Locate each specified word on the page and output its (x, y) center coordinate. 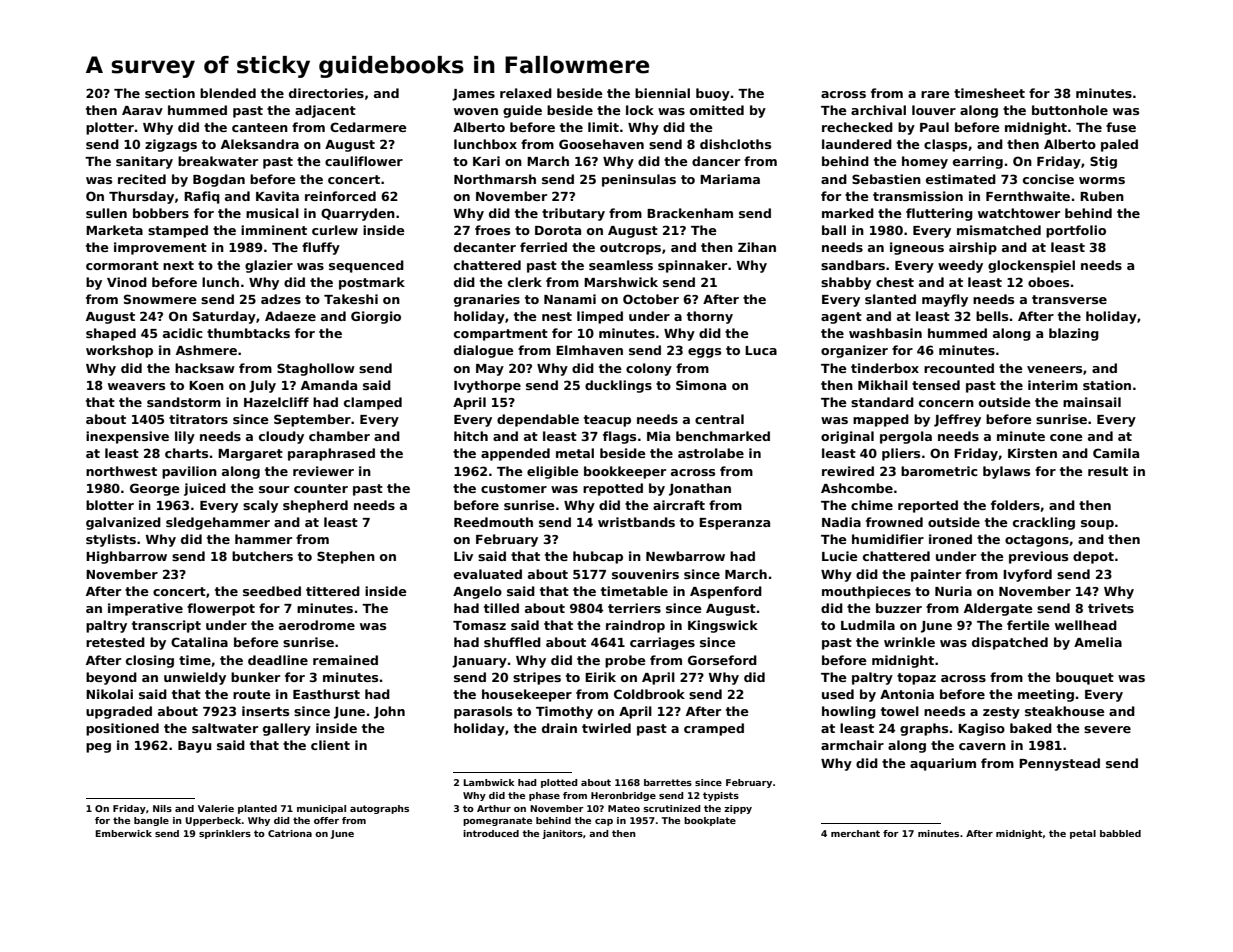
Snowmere (160, 299)
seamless (621, 265)
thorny (710, 317)
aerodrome (317, 625)
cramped (714, 729)
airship (973, 248)
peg (98, 748)
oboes (1048, 282)
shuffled (512, 642)
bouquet (1085, 678)
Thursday (141, 197)
